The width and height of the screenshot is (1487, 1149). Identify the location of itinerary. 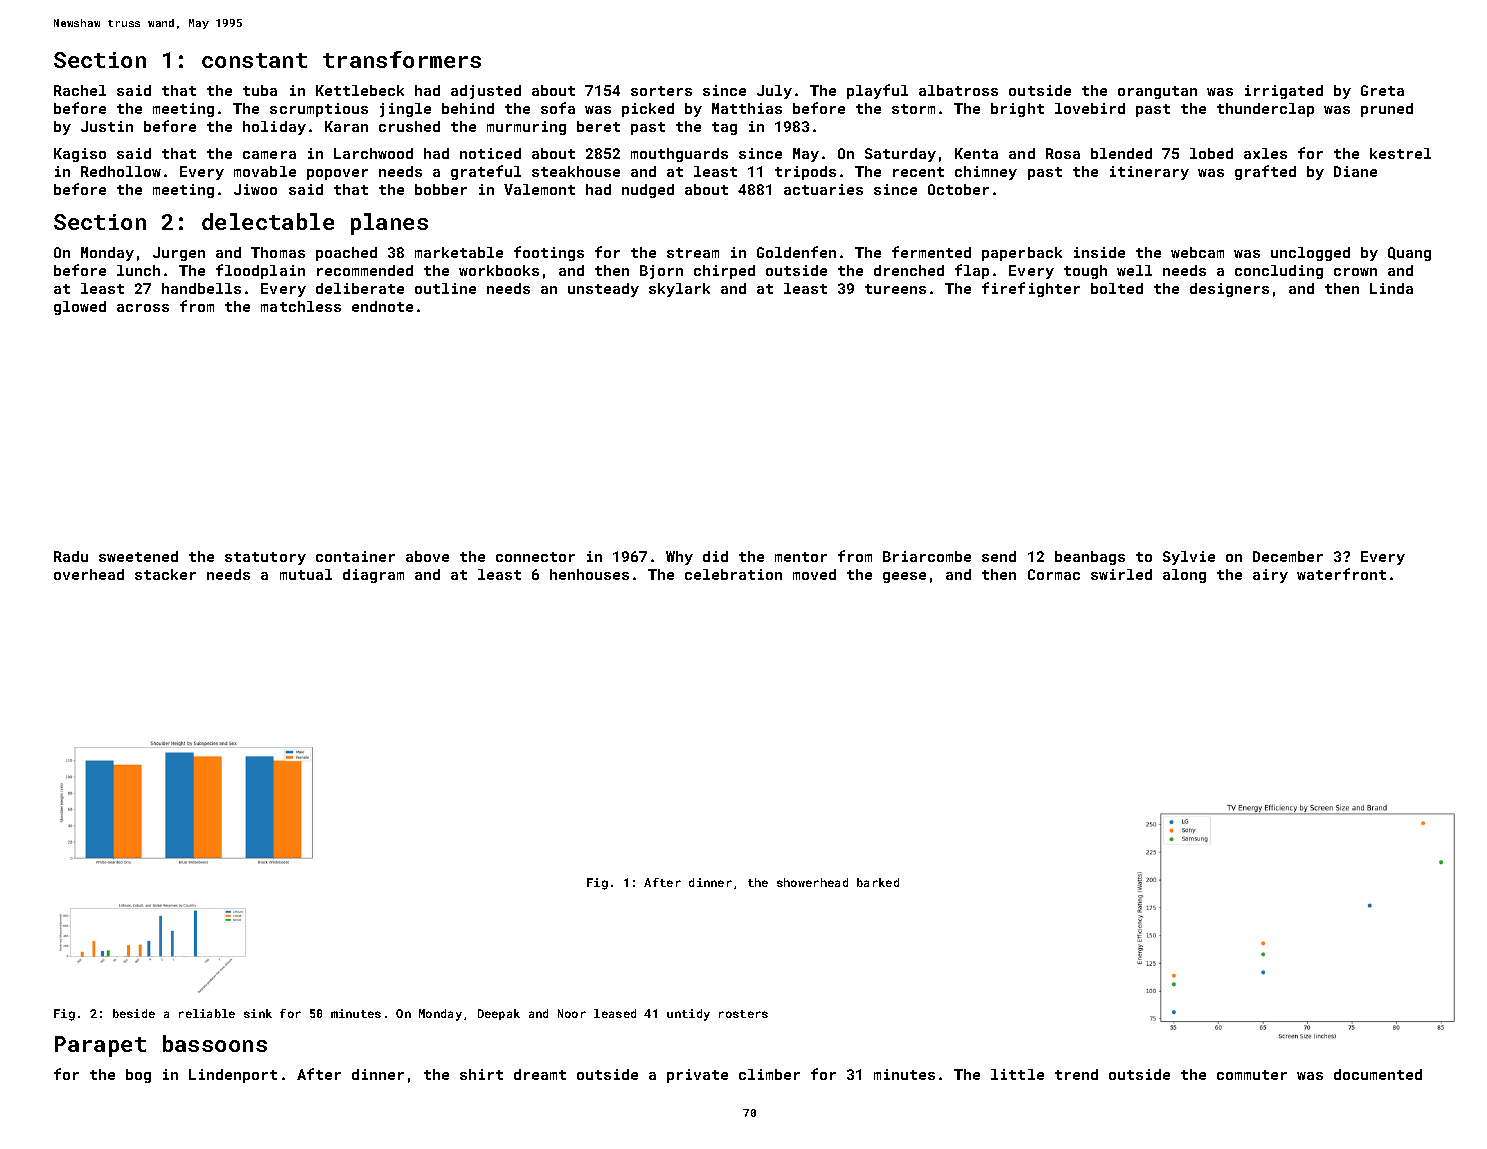
(1149, 173).
